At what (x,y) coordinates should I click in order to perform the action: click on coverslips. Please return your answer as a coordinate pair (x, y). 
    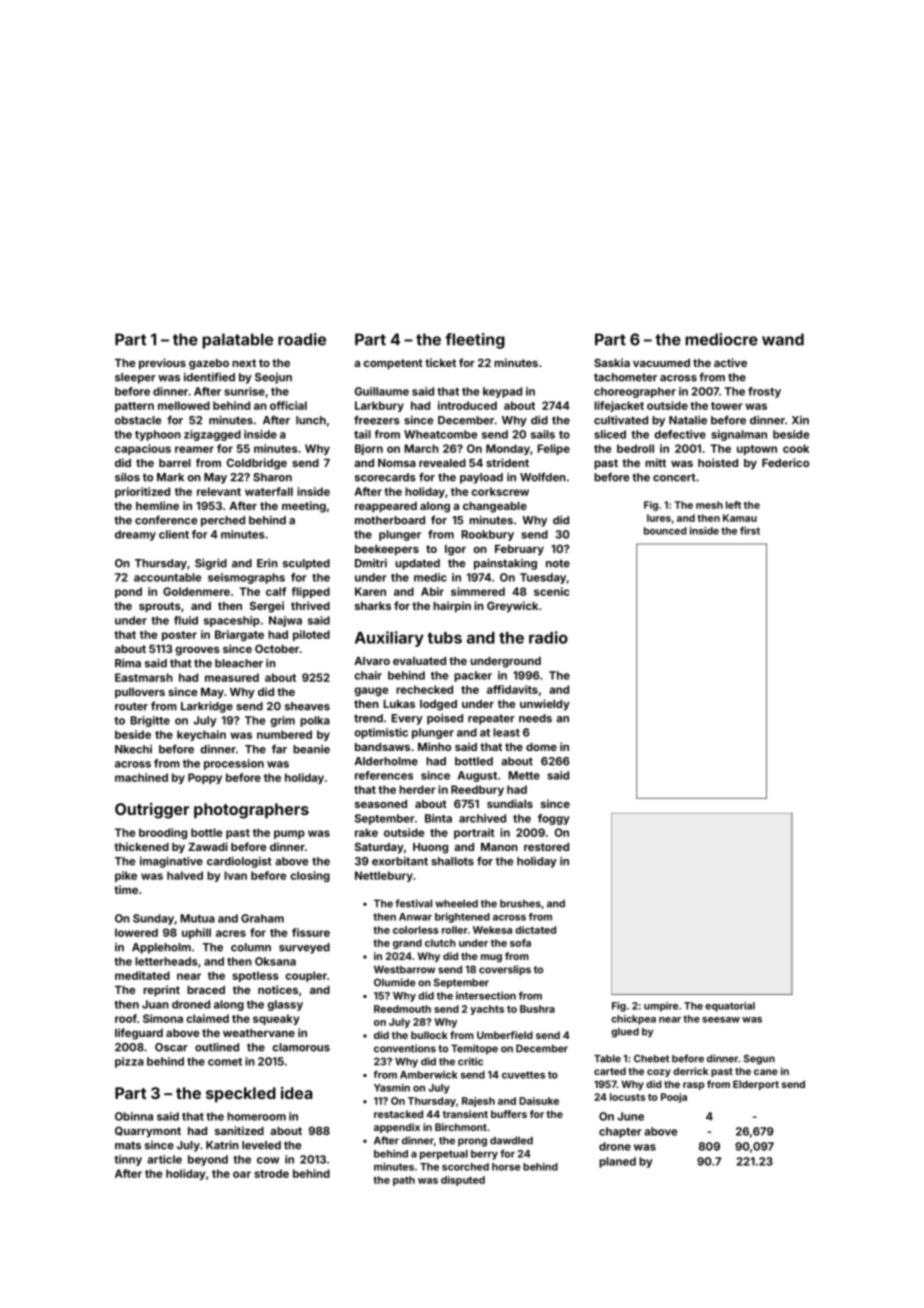
    Looking at the image, I should click on (505, 970).
